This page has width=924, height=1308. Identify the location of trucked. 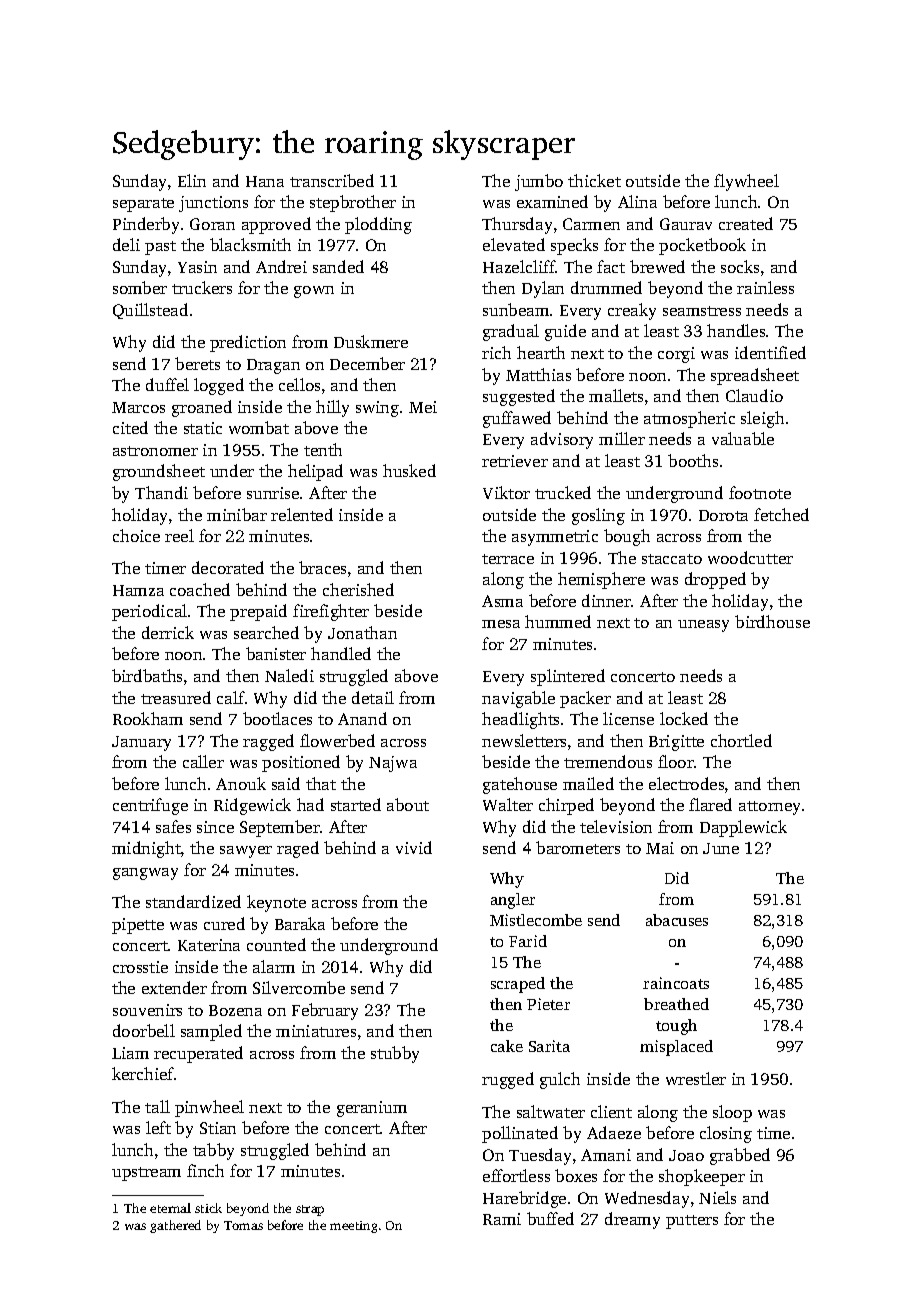
(563, 492).
